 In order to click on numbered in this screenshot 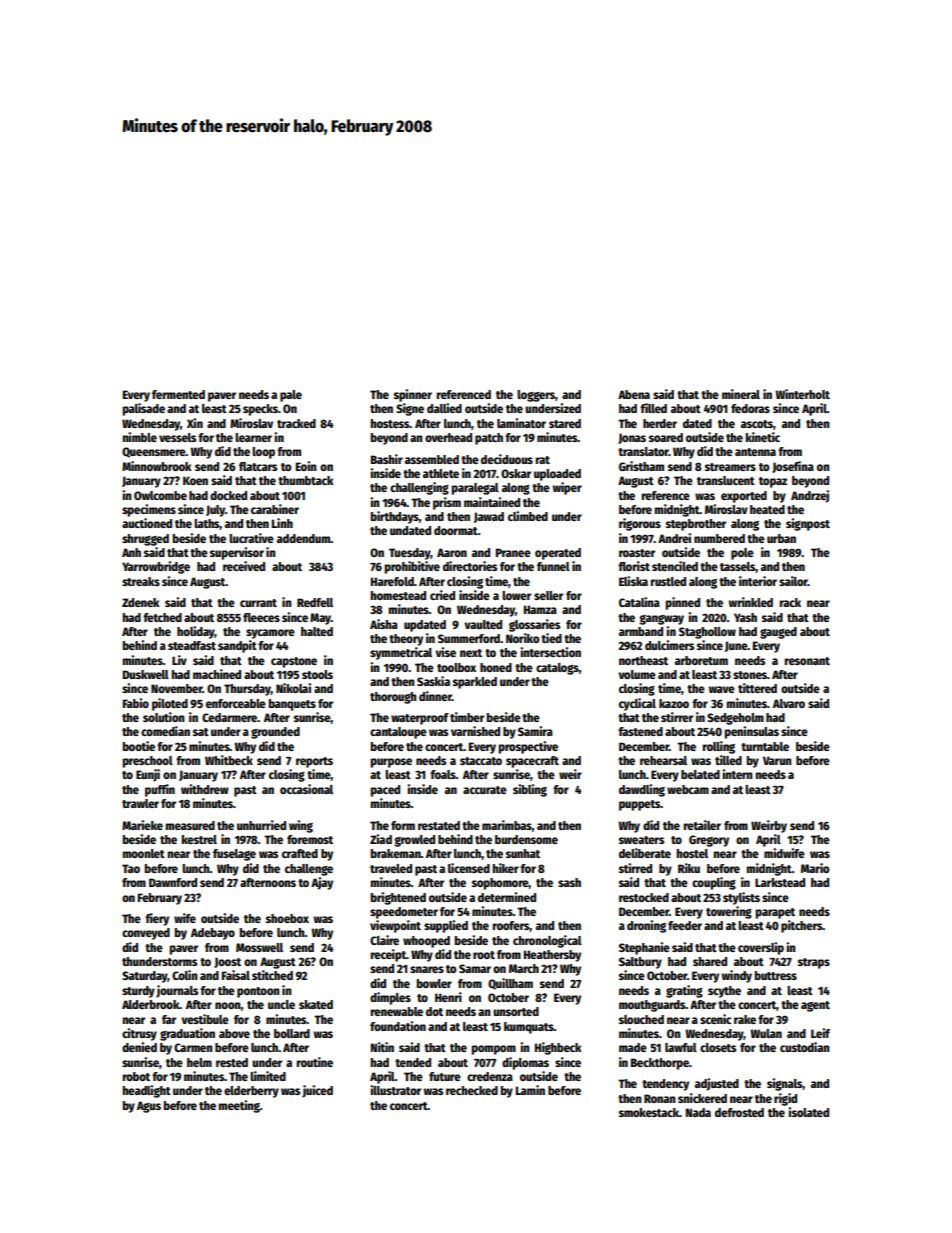, I will do `click(719, 538)`.
